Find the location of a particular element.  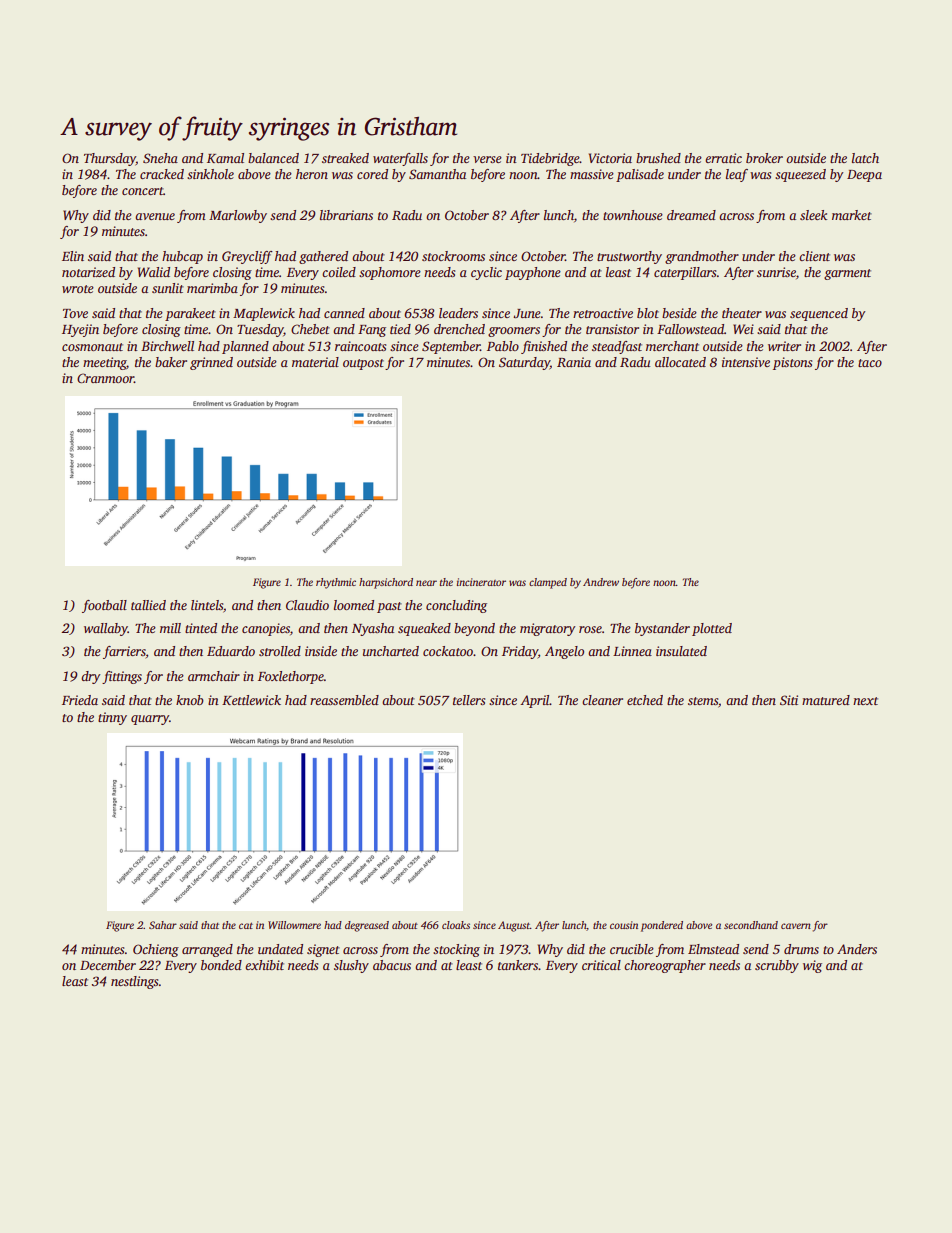

next is located at coordinates (865, 701).
